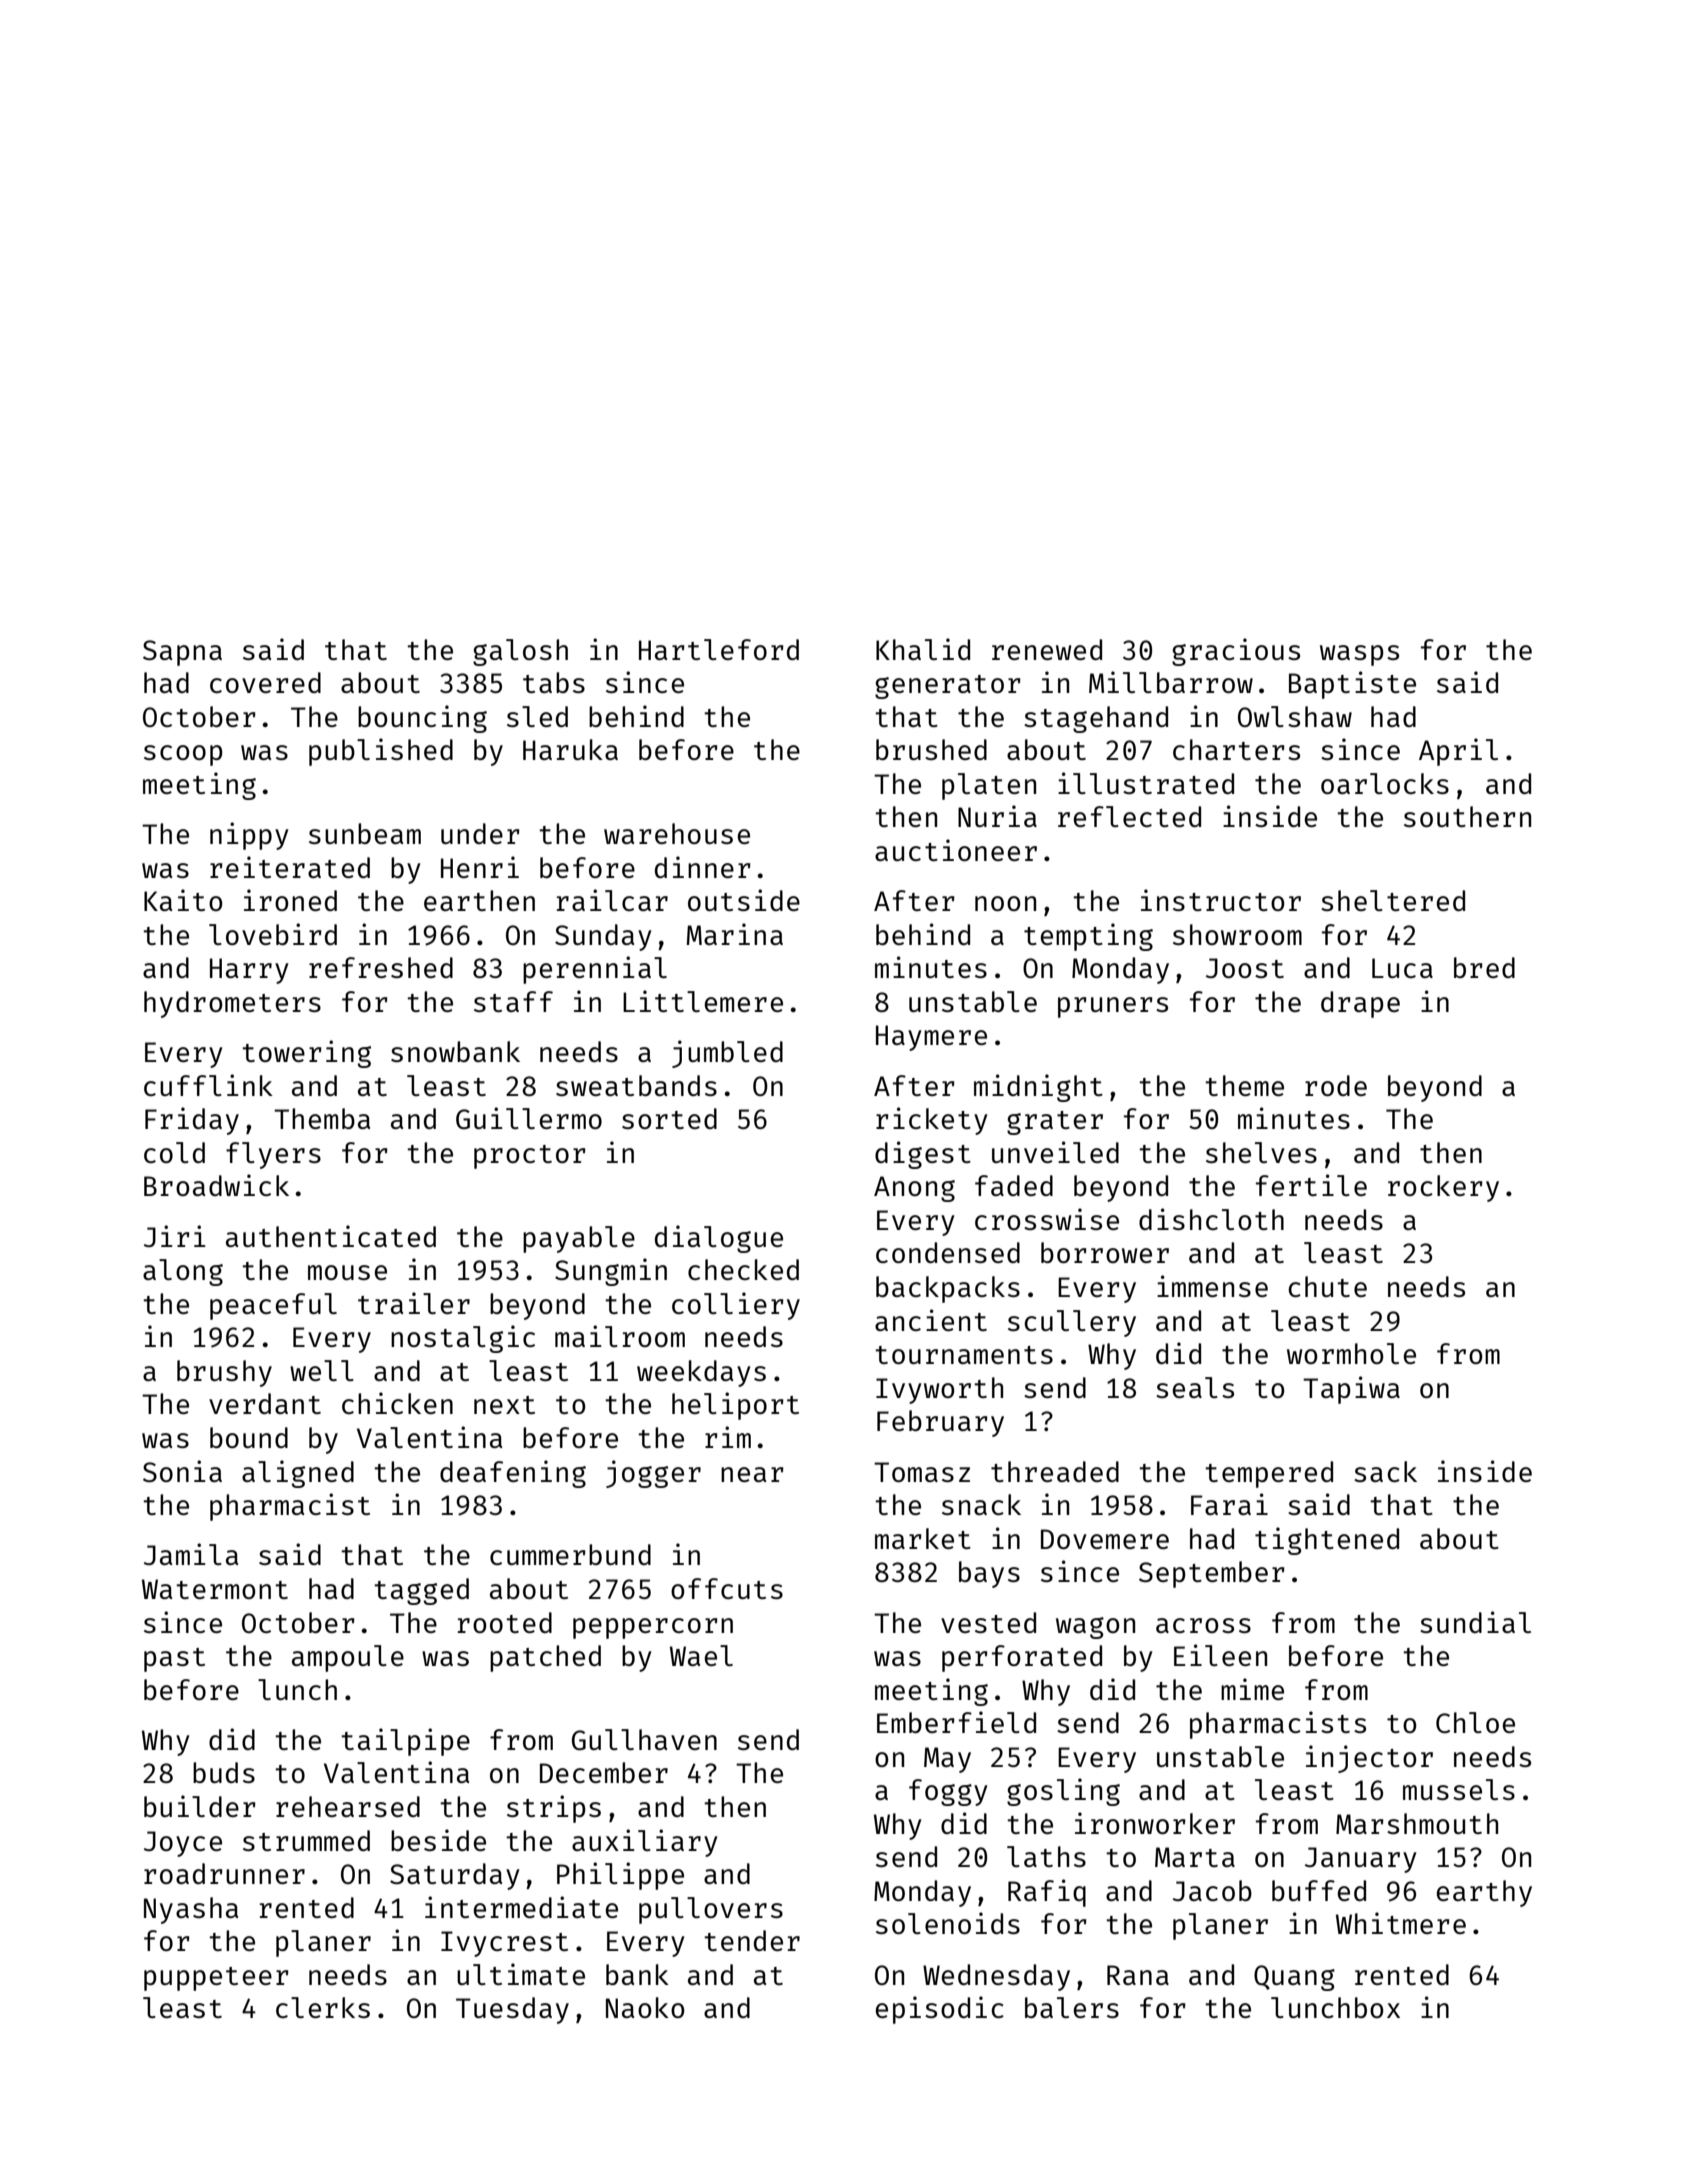  What do you see at coordinates (1105, 1539) in the screenshot?
I see `Dovemere` at bounding box center [1105, 1539].
